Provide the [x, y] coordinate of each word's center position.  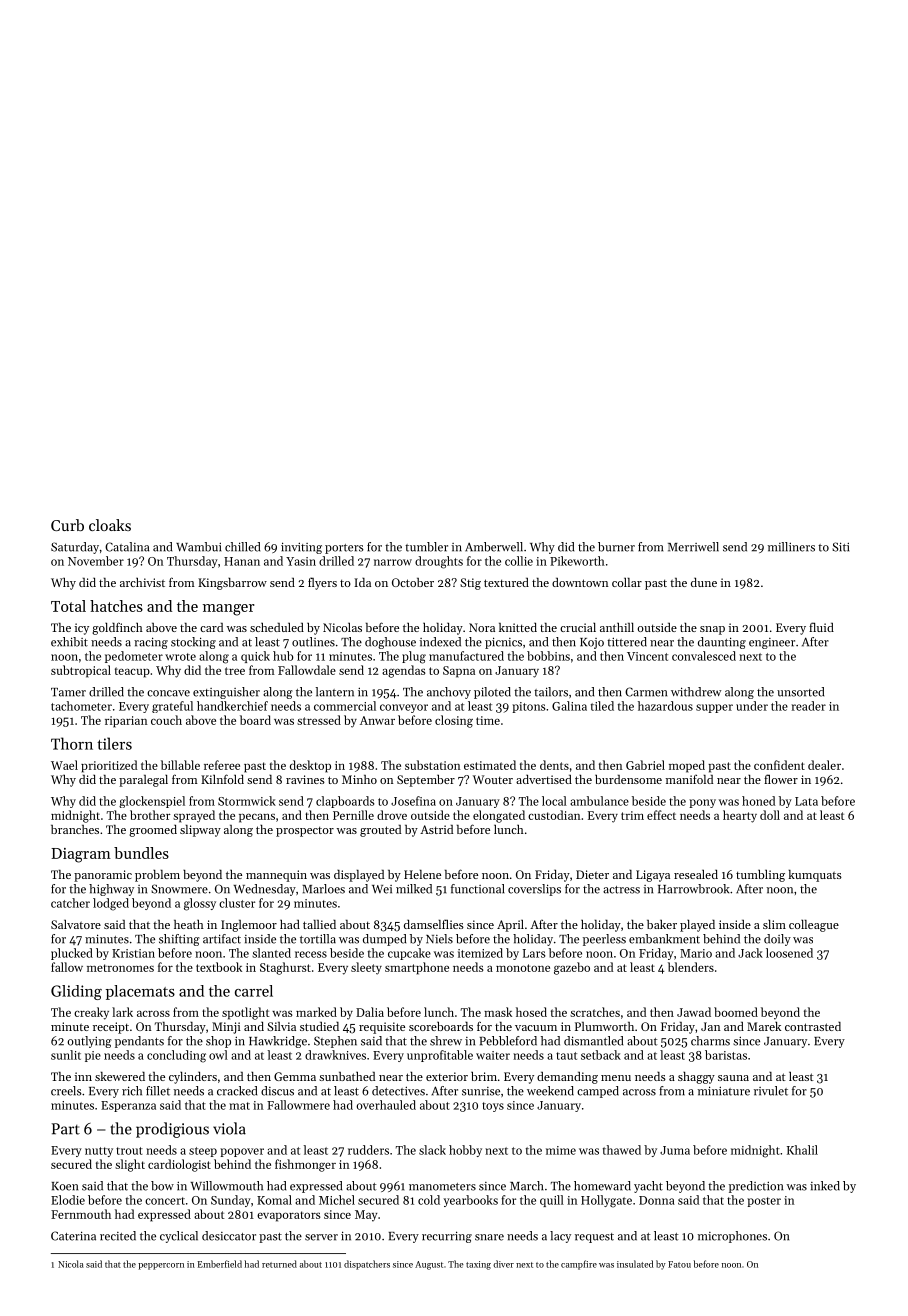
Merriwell [693, 547]
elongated [499, 816]
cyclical [179, 1237]
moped [687, 766]
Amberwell [494, 547]
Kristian [133, 953]
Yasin [301, 561]
